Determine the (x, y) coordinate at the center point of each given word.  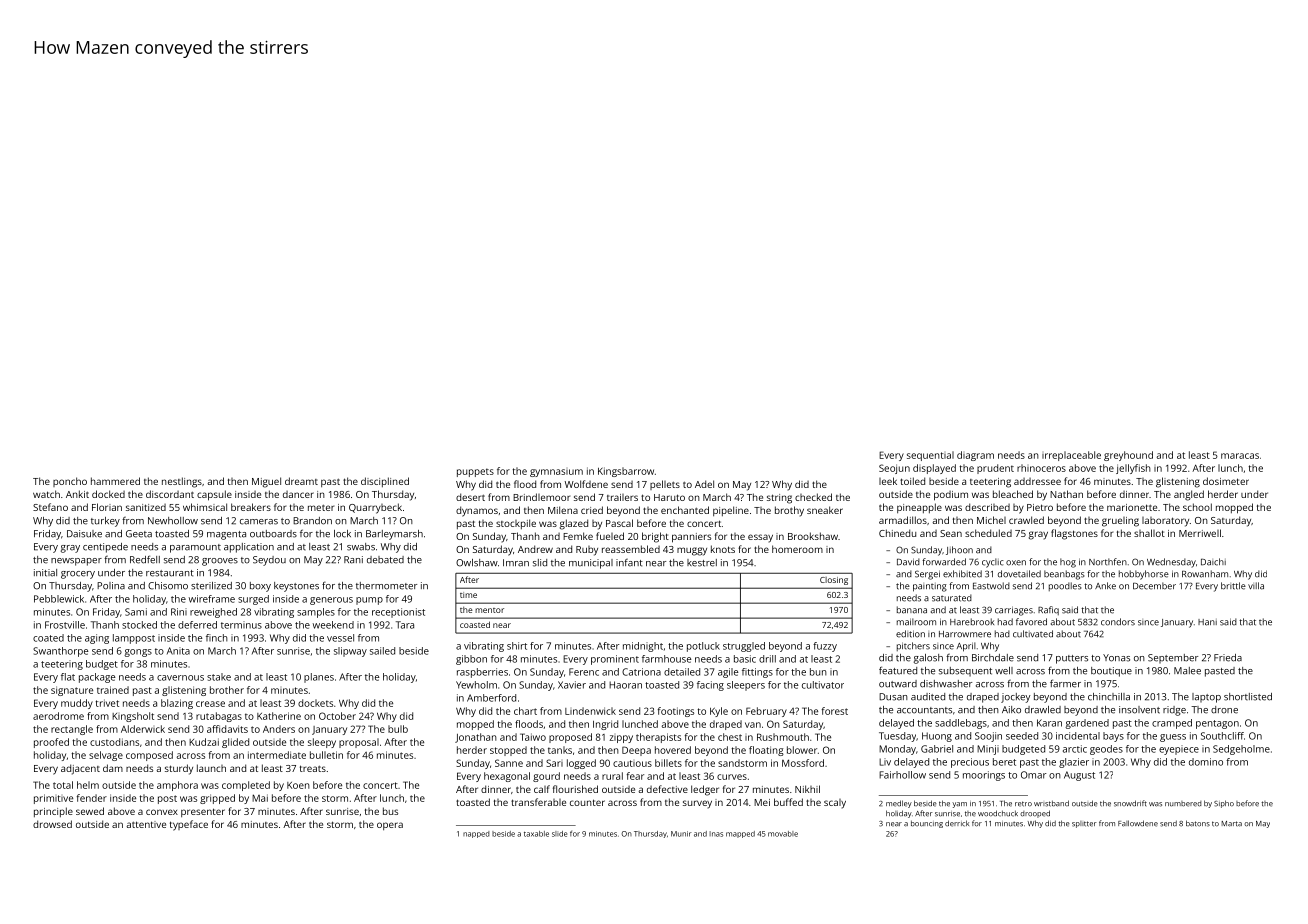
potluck (703, 647)
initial (45, 573)
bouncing (927, 824)
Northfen (1108, 562)
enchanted (685, 510)
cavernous (180, 678)
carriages (1014, 611)
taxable (536, 834)
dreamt (301, 481)
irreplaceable (1071, 456)
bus (390, 811)
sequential (930, 456)
